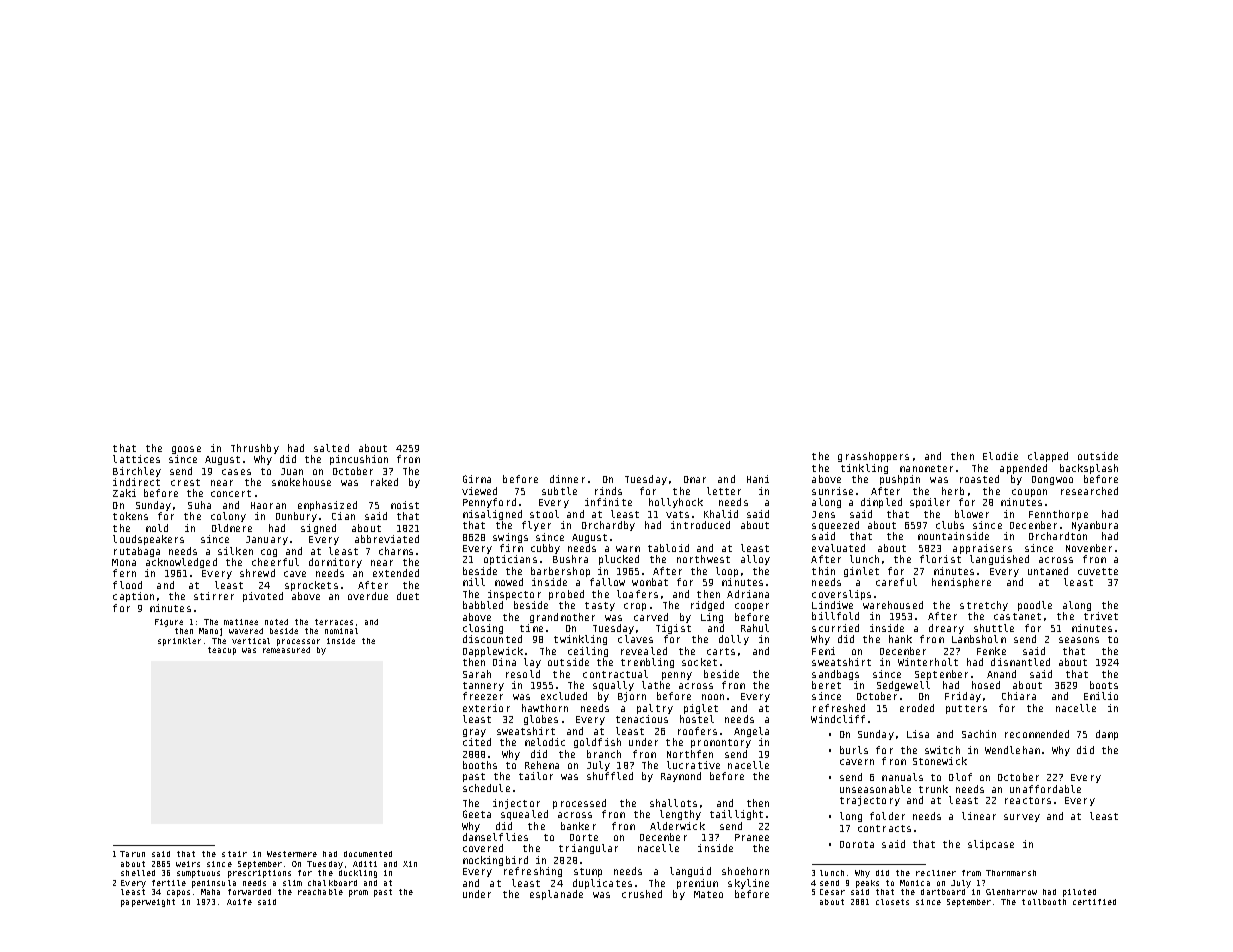 This screenshot has width=1233, height=952. What do you see at coordinates (186, 450) in the screenshot?
I see `goose` at bounding box center [186, 450].
